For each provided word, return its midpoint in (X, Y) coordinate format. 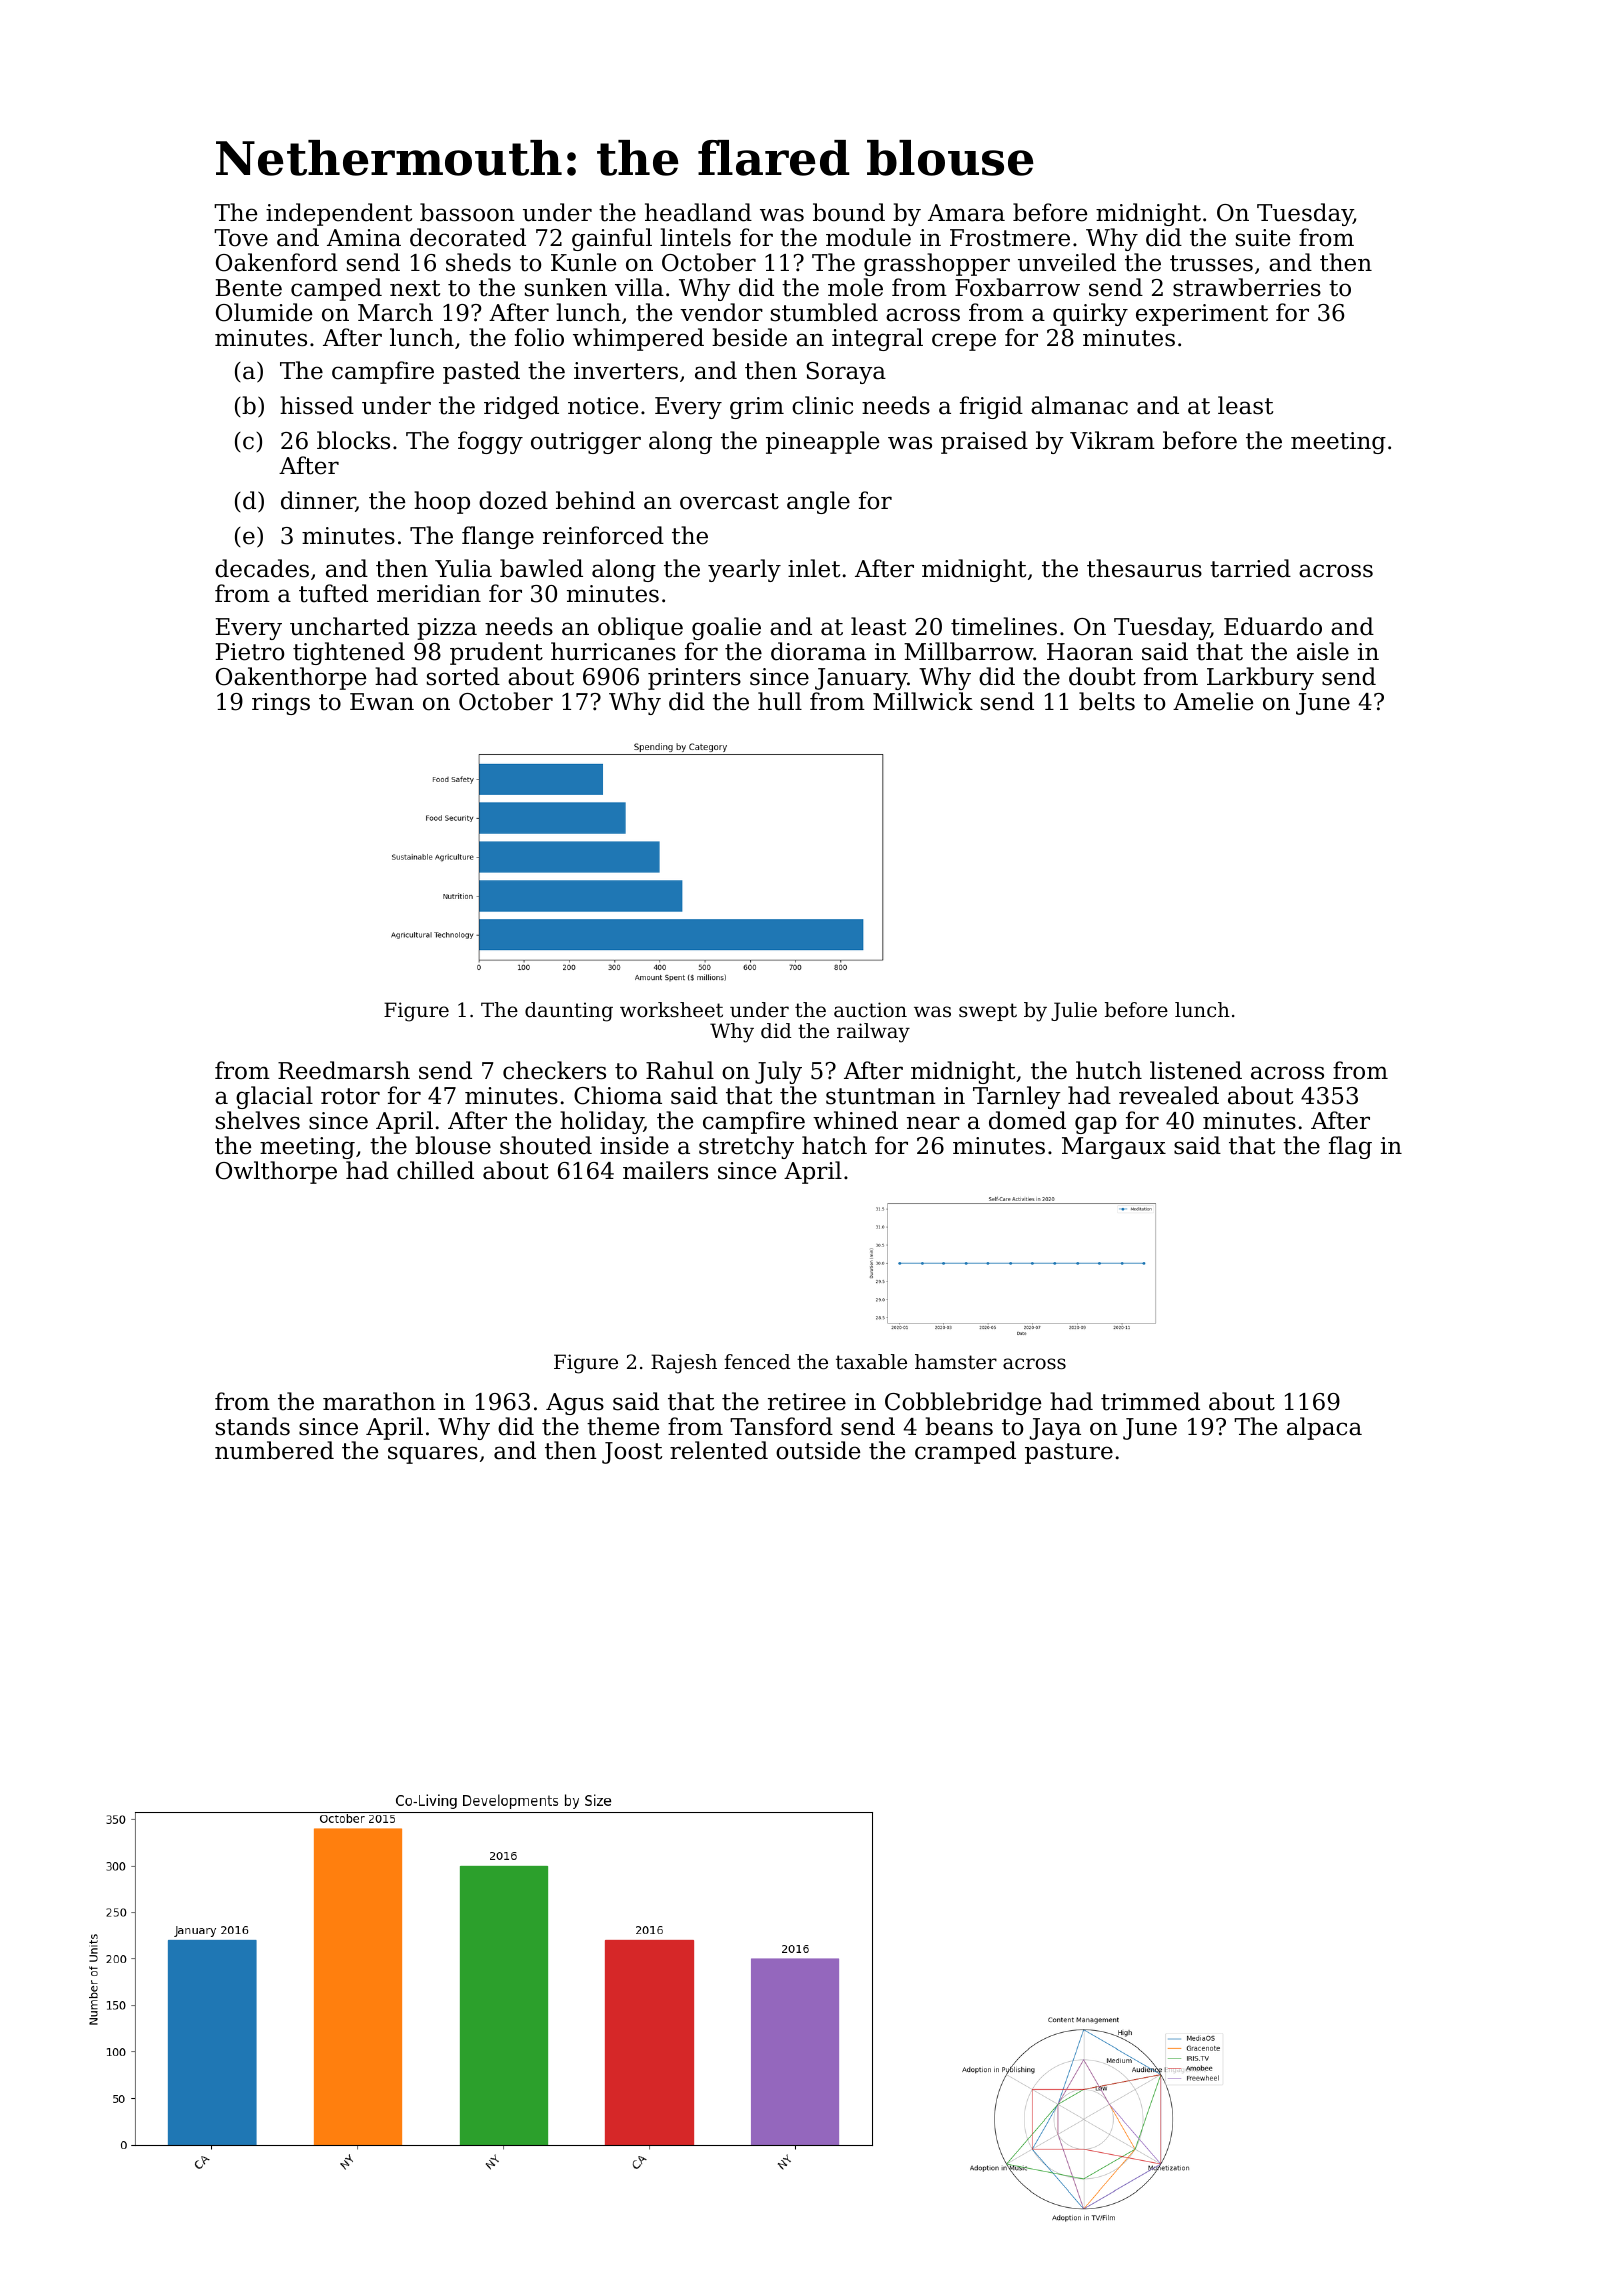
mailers (665, 1170)
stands (253, 1426)
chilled (435, 1170)
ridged (521, 407)
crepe (964, 342)
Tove (241, 238)
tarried (1250, 568)
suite (1263, 238)
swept (988, 1012)
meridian (429, 593)
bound (849, 212)
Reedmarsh (344, 1070)
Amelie (1213, 701)
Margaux (1114, 1148)
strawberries (1247, 287)
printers (694, 679)
